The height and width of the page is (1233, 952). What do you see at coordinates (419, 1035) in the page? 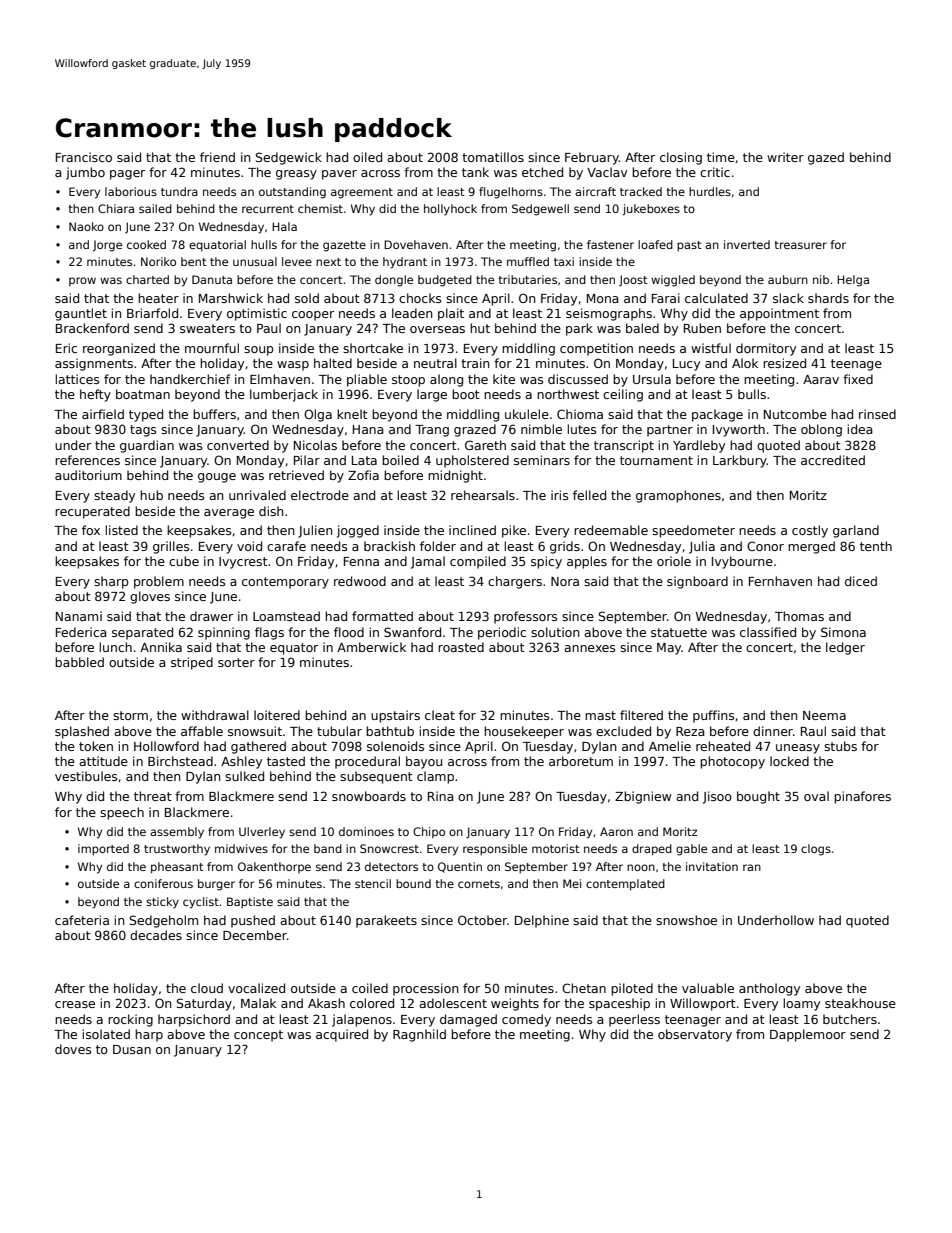
I see `Ragnhild` at bounding box center [419, 1035].
